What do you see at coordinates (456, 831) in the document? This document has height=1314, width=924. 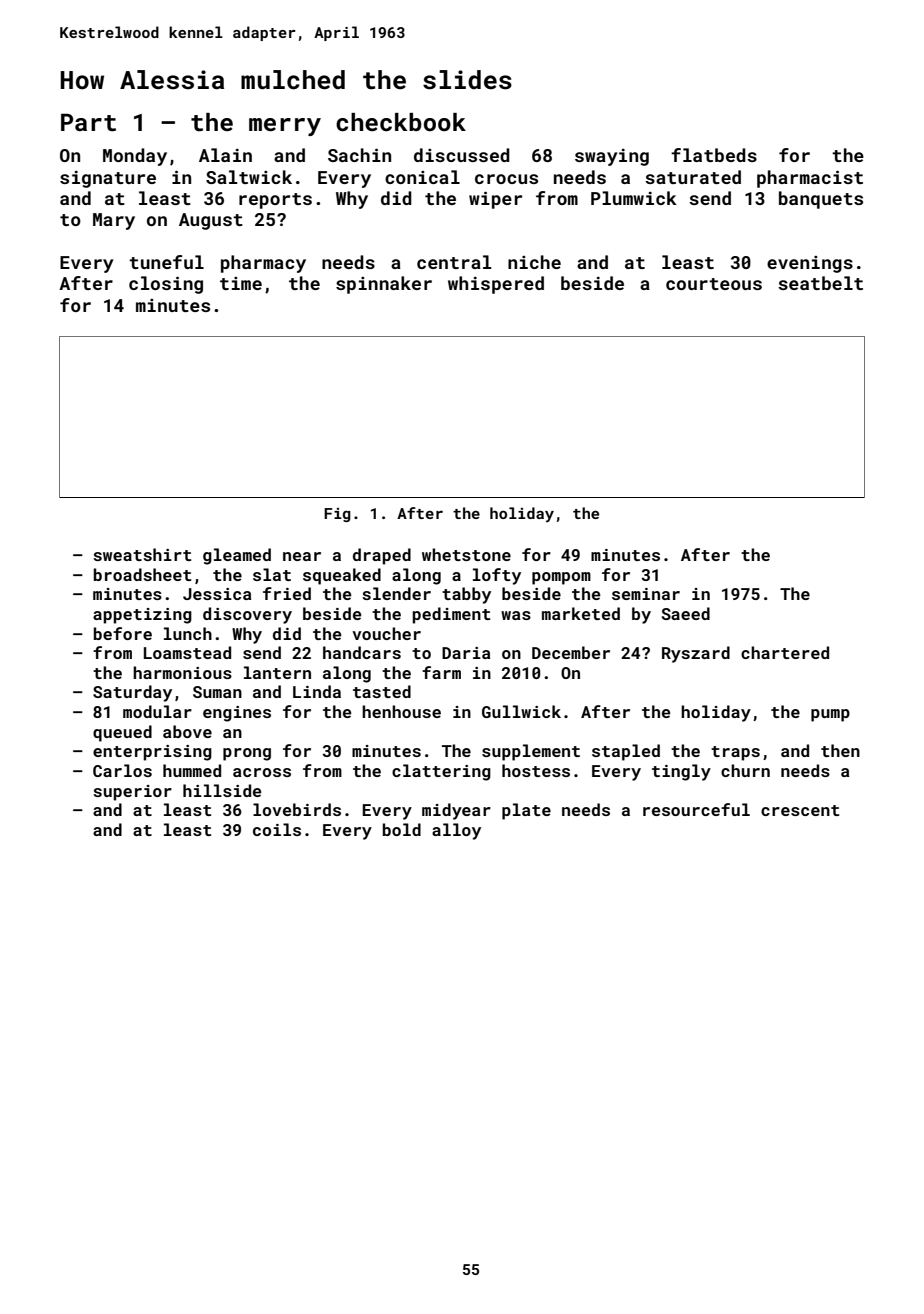 I see `alloy` at bounding box center [456, 831].
